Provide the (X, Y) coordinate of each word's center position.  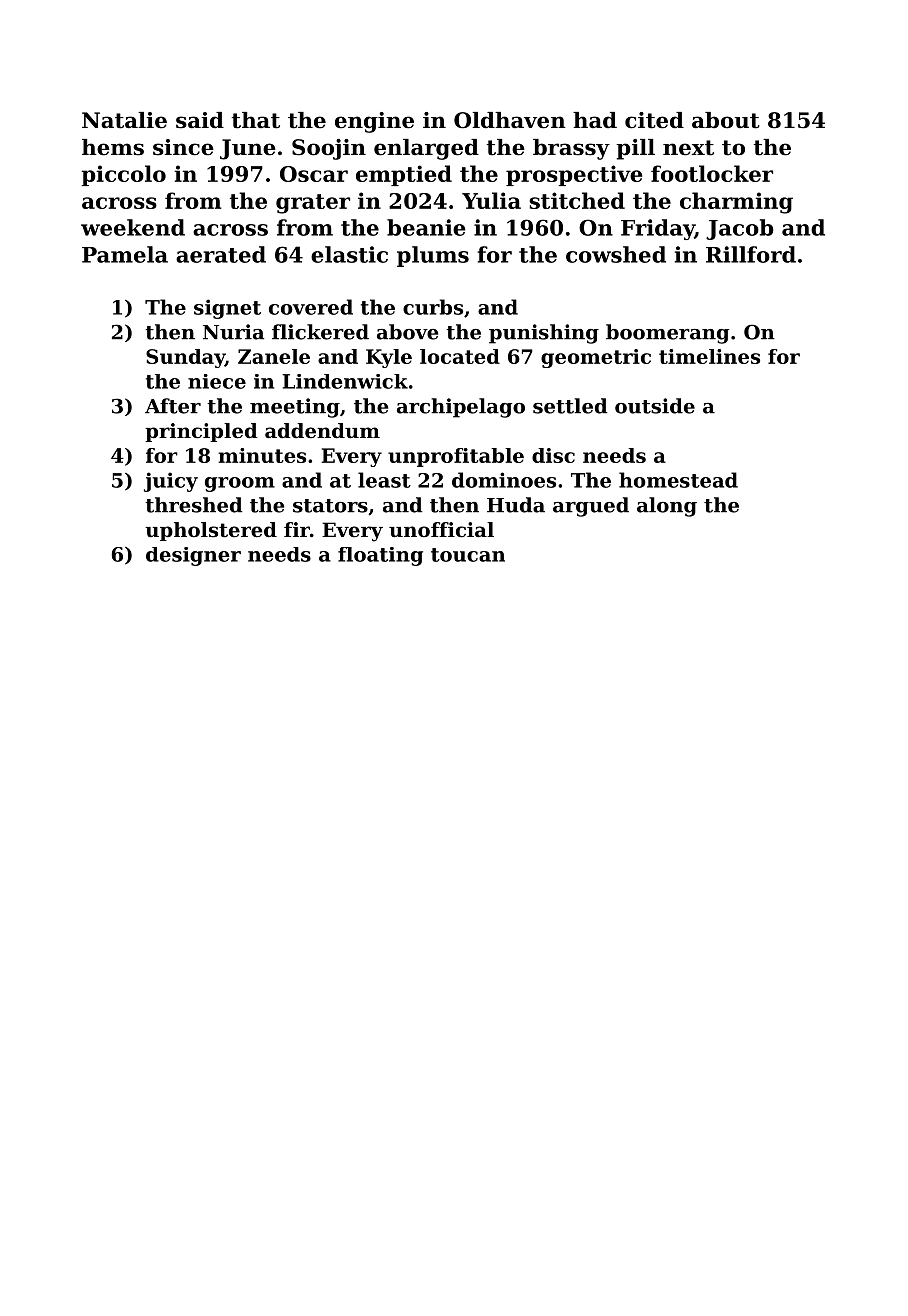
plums (433, 256)
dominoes (504, 480)
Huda (516, 505)
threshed (193, 505)
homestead (678, 480)
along (667, 507)
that (256, 120)
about (726, 120)
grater (313, 204)
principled (201, 432)
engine (374, 122)
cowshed (616, 254)
